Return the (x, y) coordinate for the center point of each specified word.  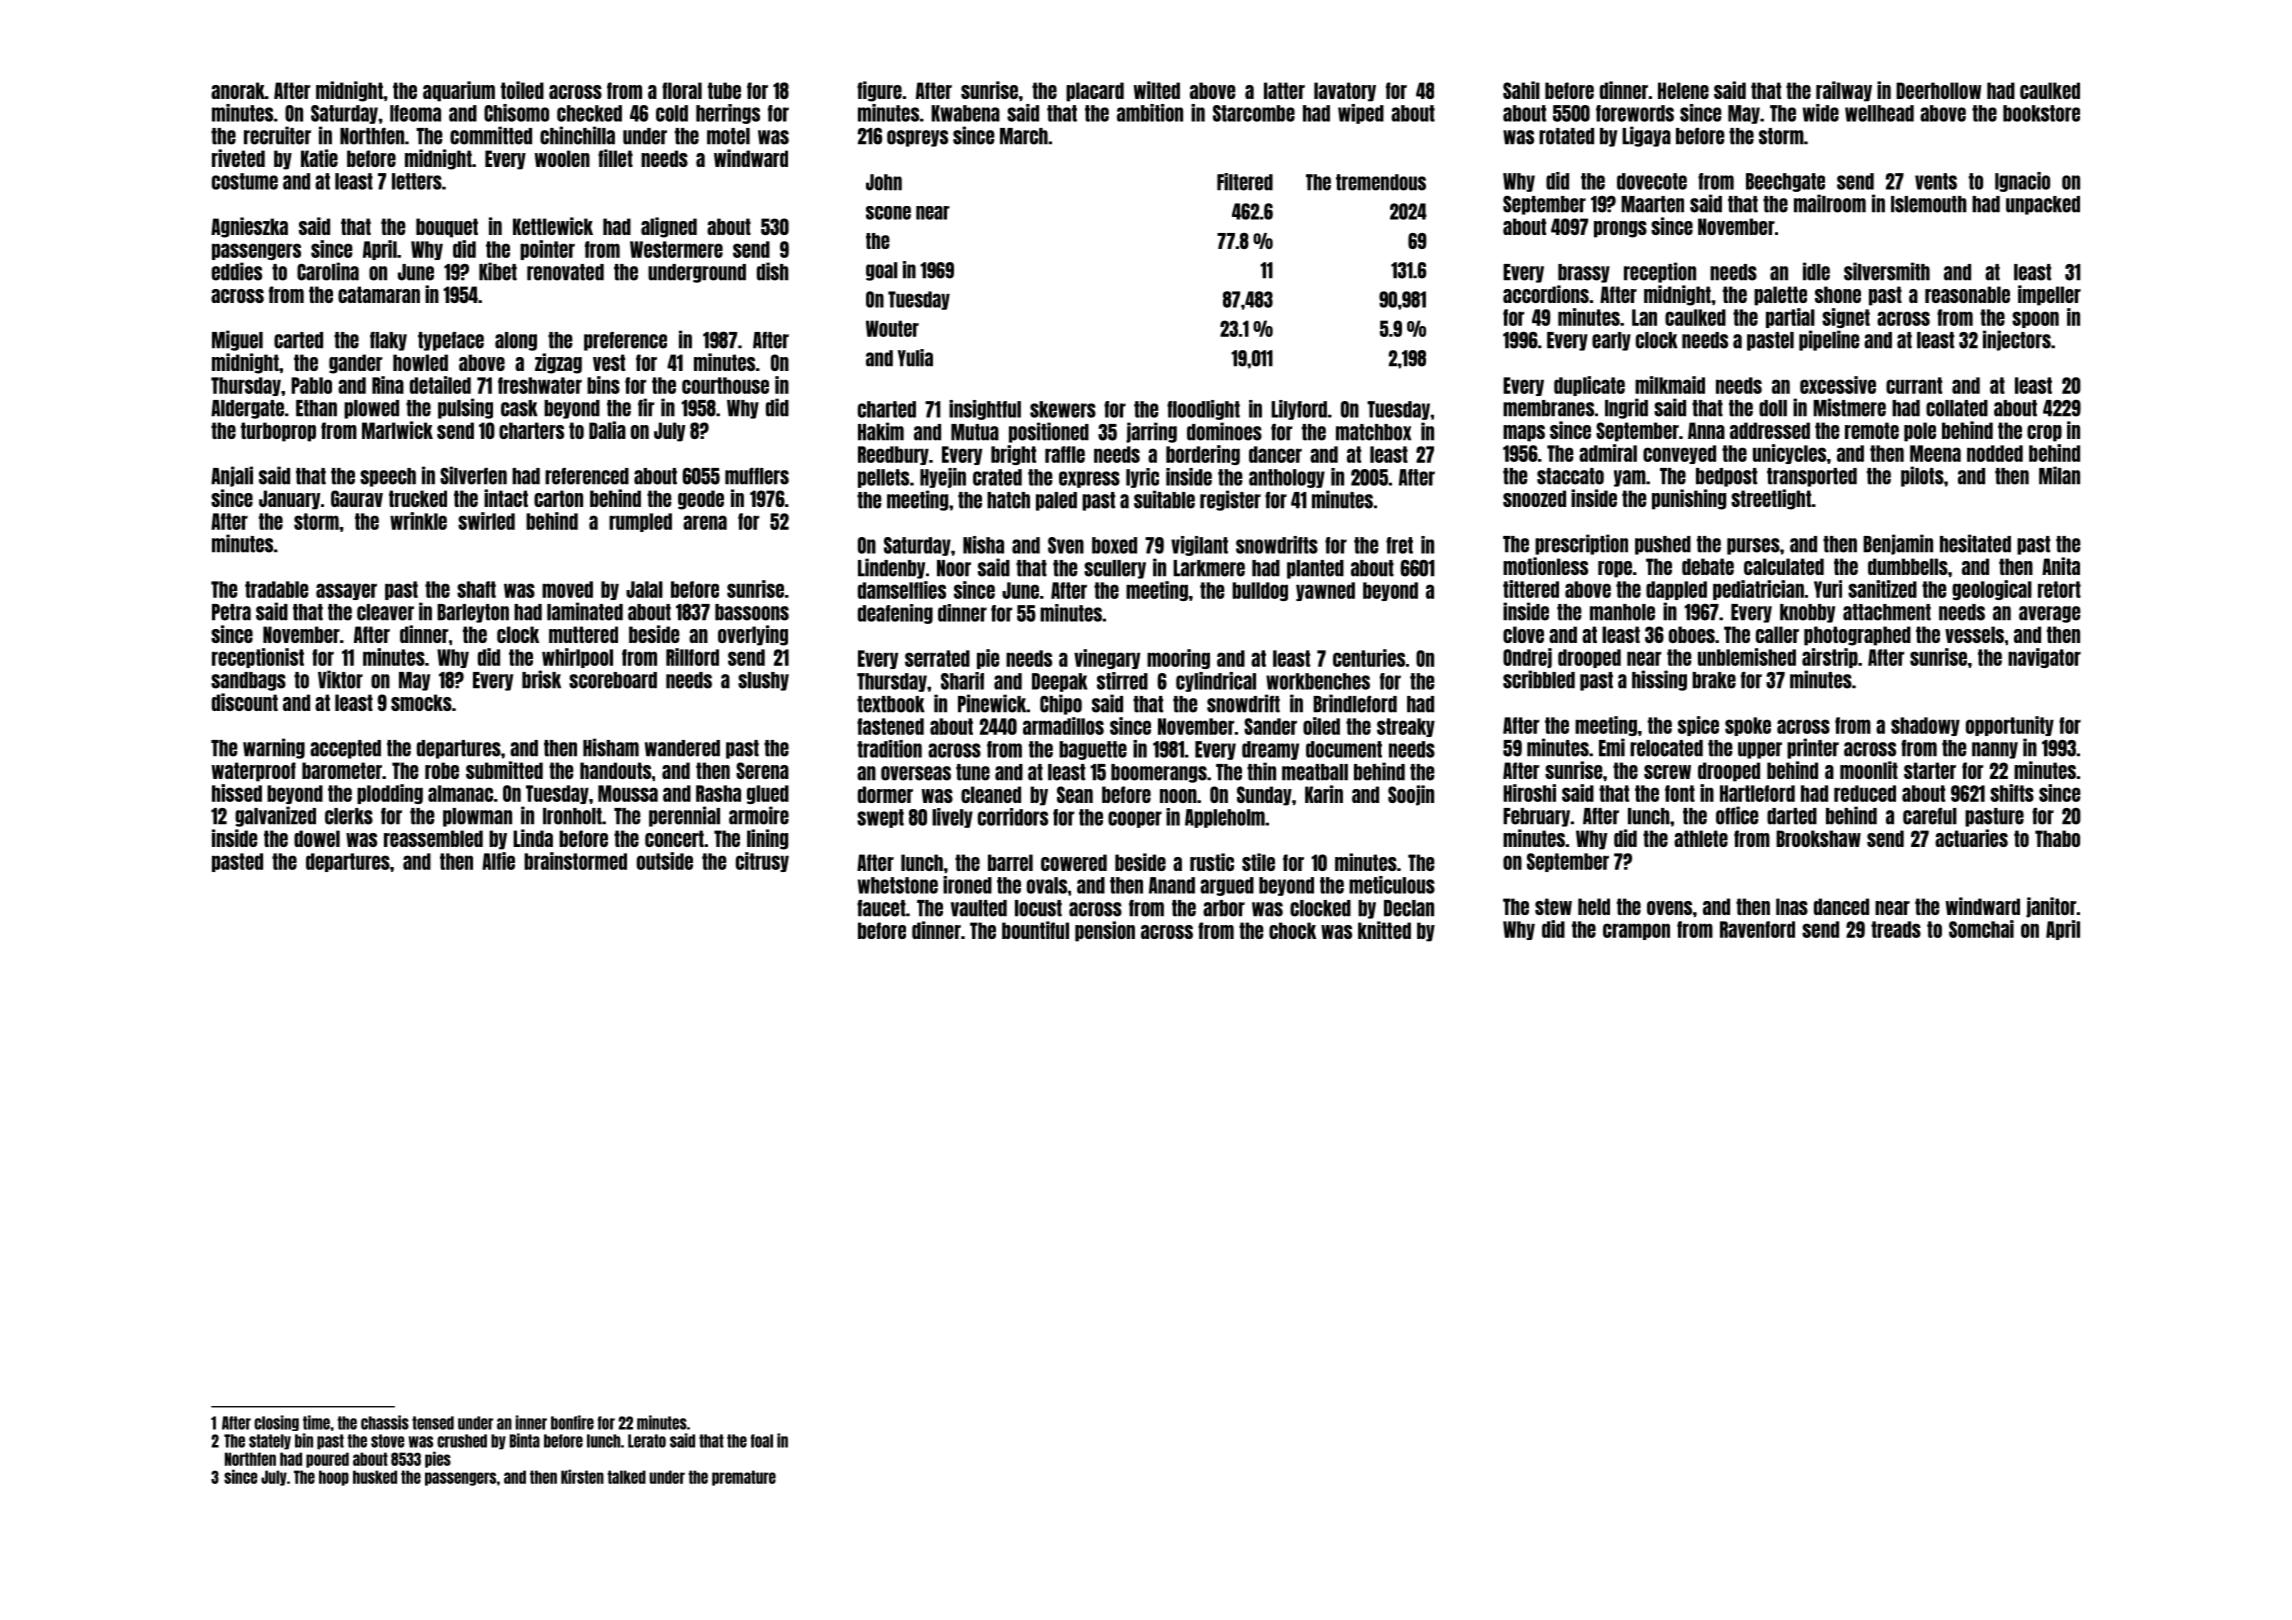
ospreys (917, 138)
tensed (433, 1423)
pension (1105, 931)
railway (1844, 91)
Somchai (1981, 929)
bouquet (447, 228)
